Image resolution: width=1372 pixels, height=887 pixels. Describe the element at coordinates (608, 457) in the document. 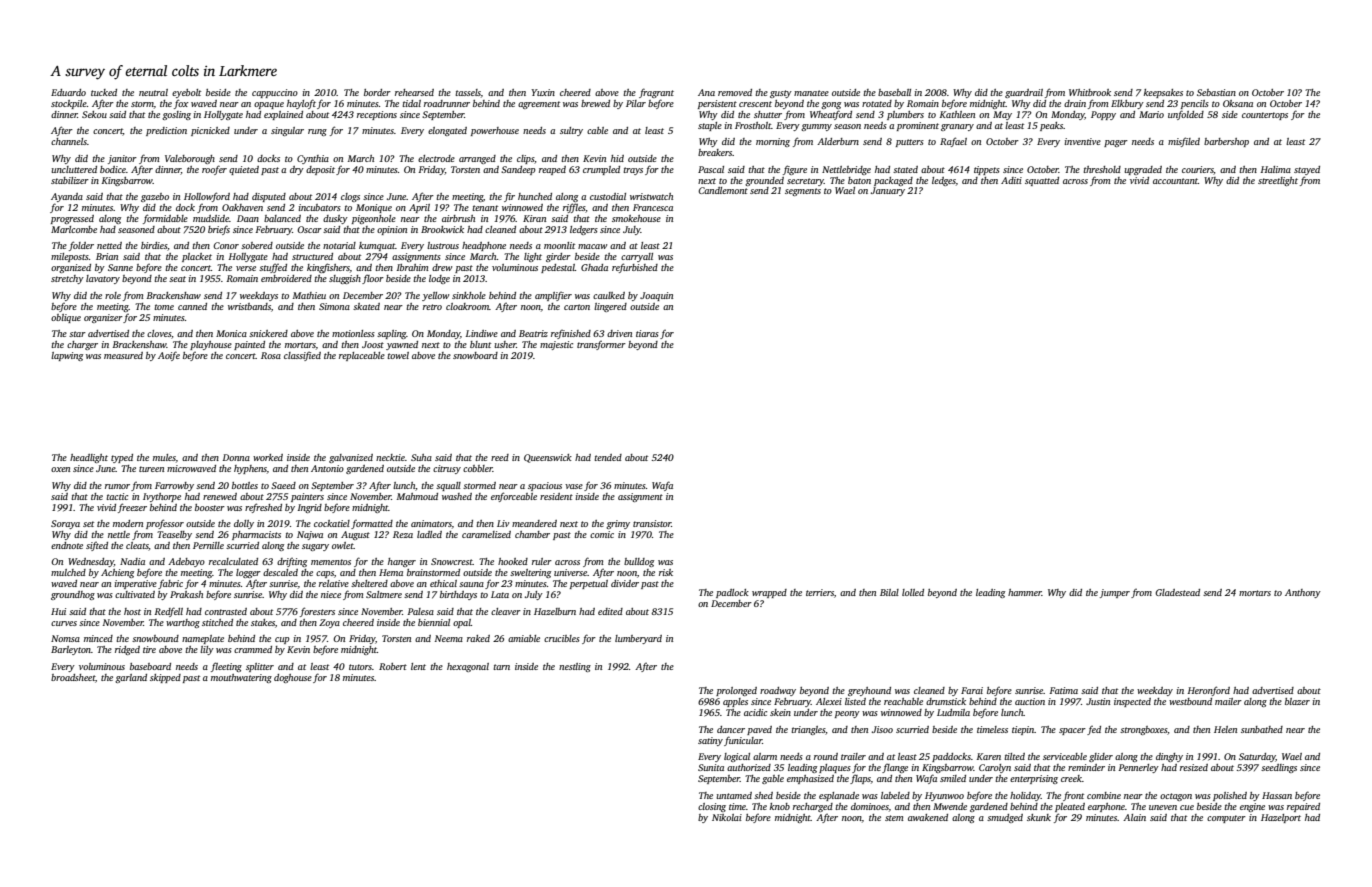

I see `tended` at that location.
